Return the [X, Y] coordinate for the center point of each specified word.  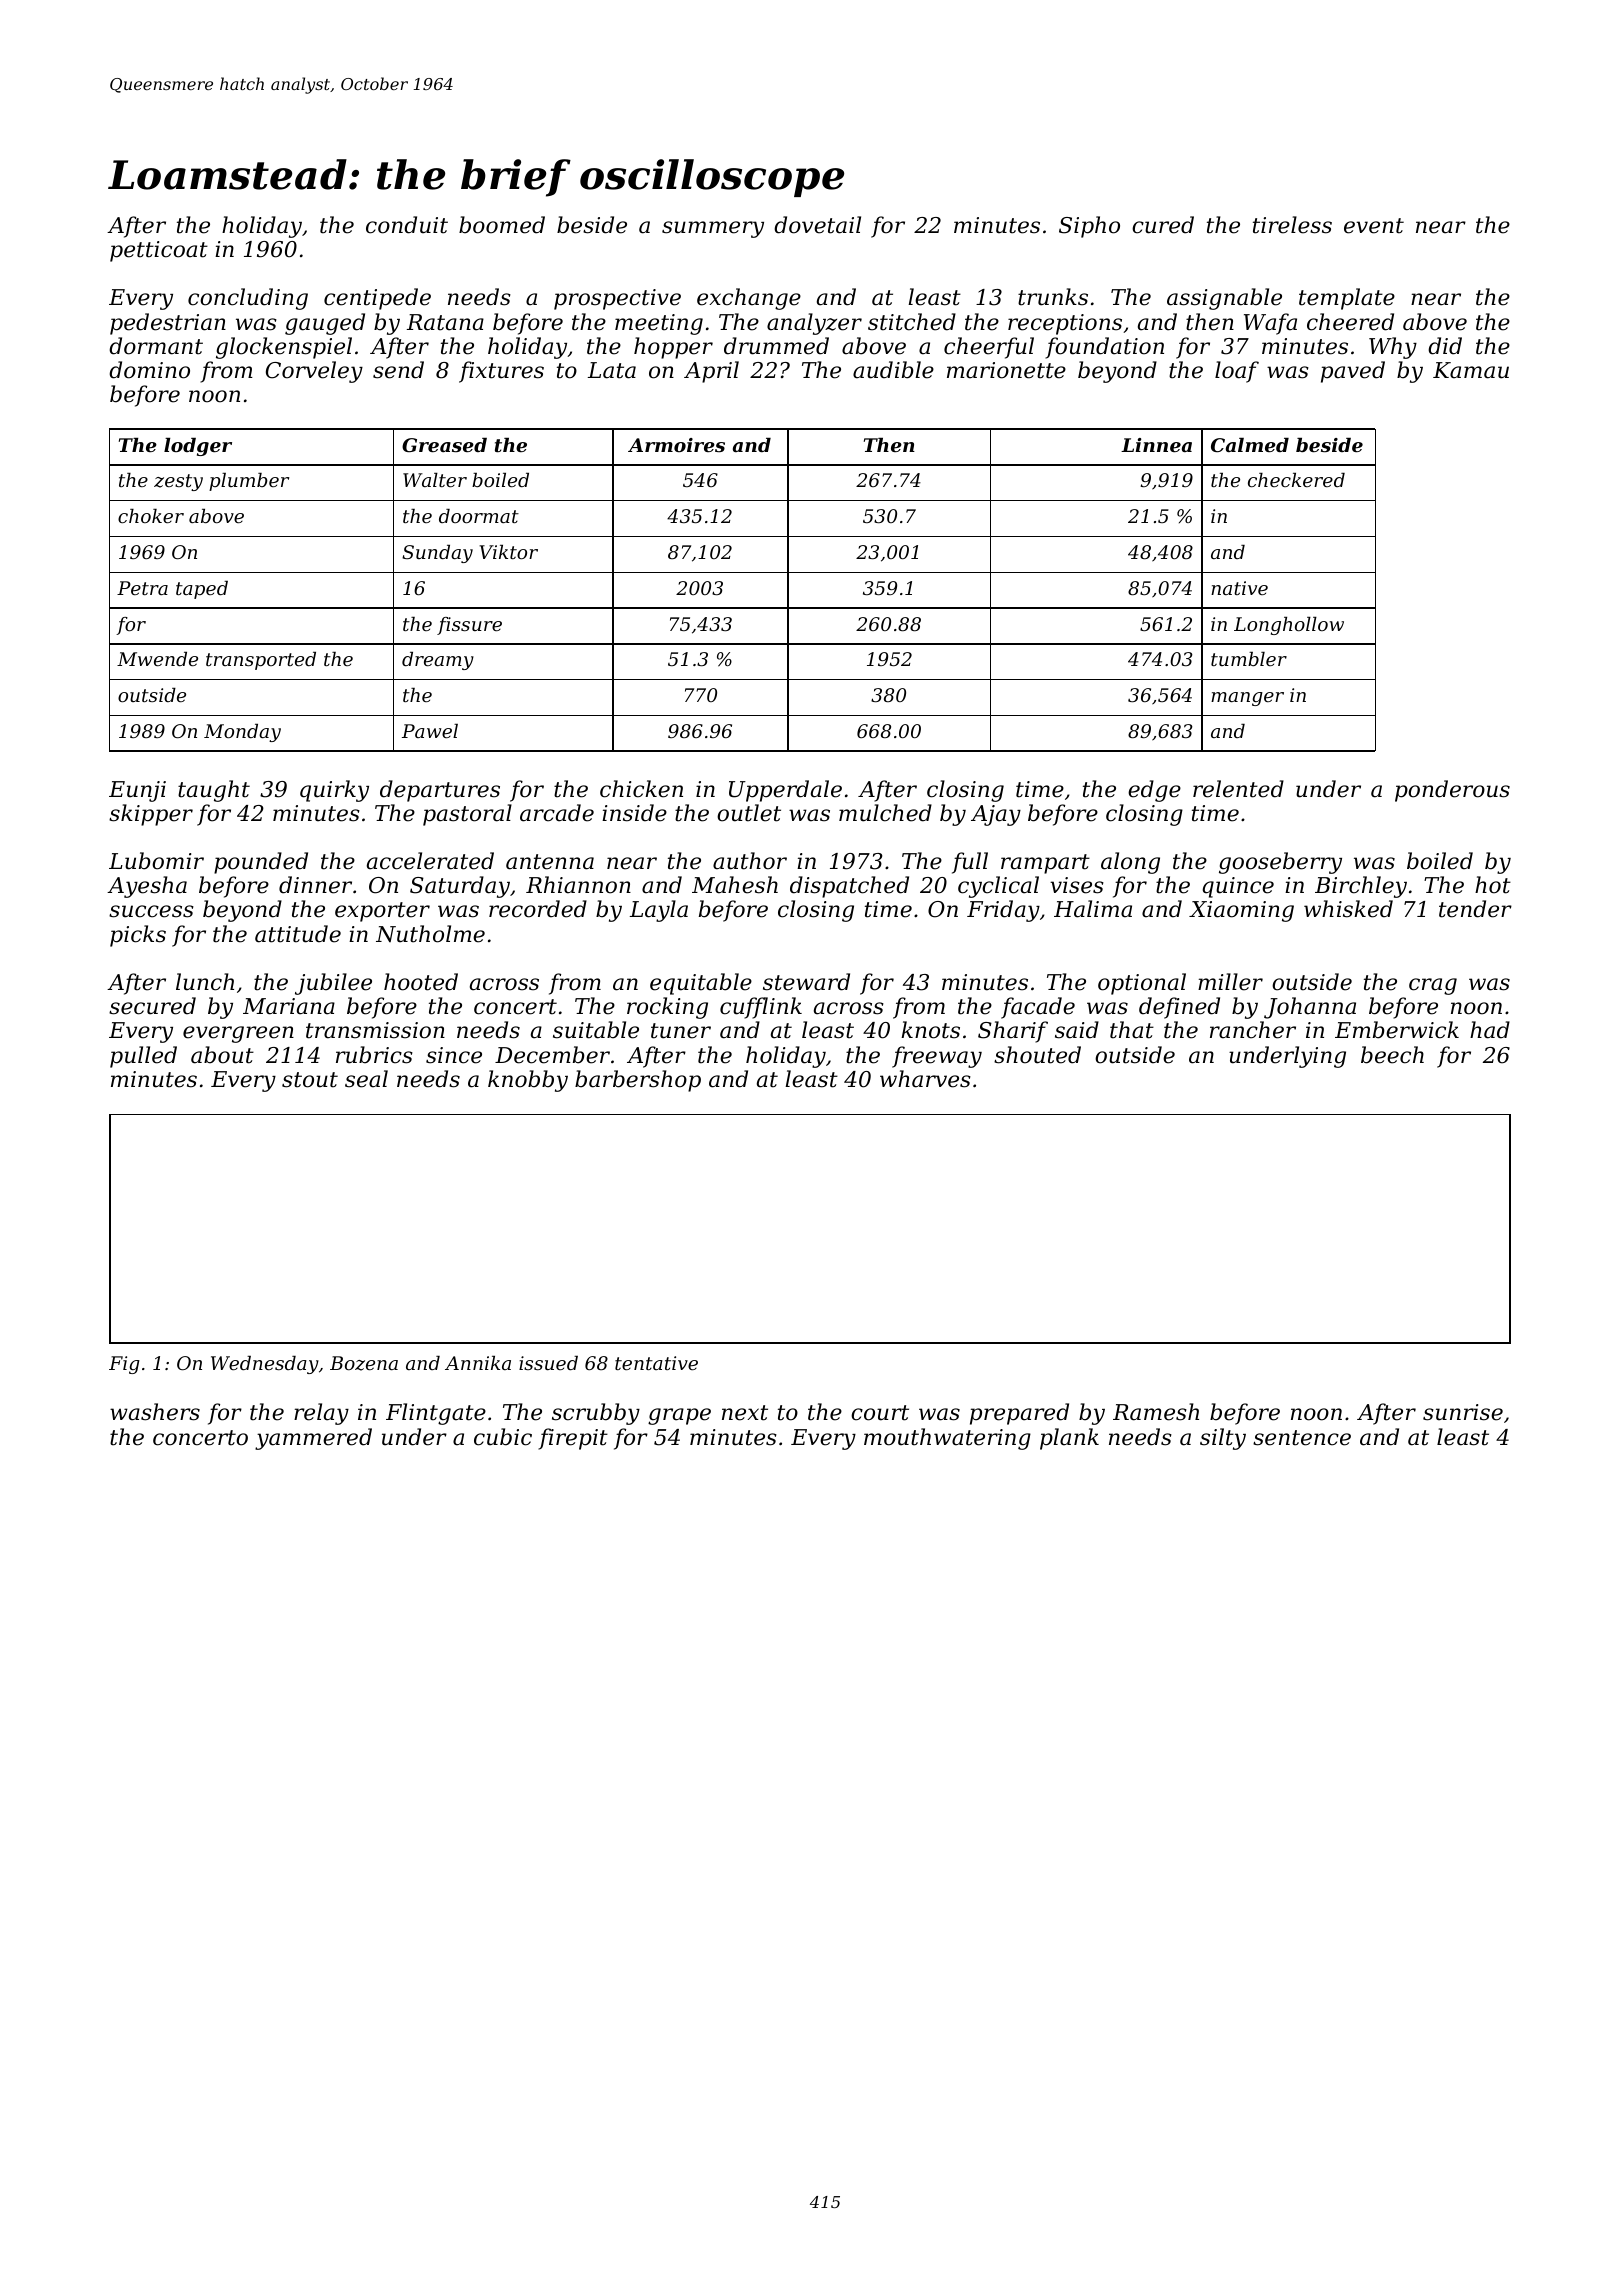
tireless [1292, 225]
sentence [1302, 1438]
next [745, 1413]
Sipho [1089, 227]
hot [1493, 885]
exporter [382, 912]
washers [155, 1412]
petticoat [159, 251]
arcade [557, 813]
